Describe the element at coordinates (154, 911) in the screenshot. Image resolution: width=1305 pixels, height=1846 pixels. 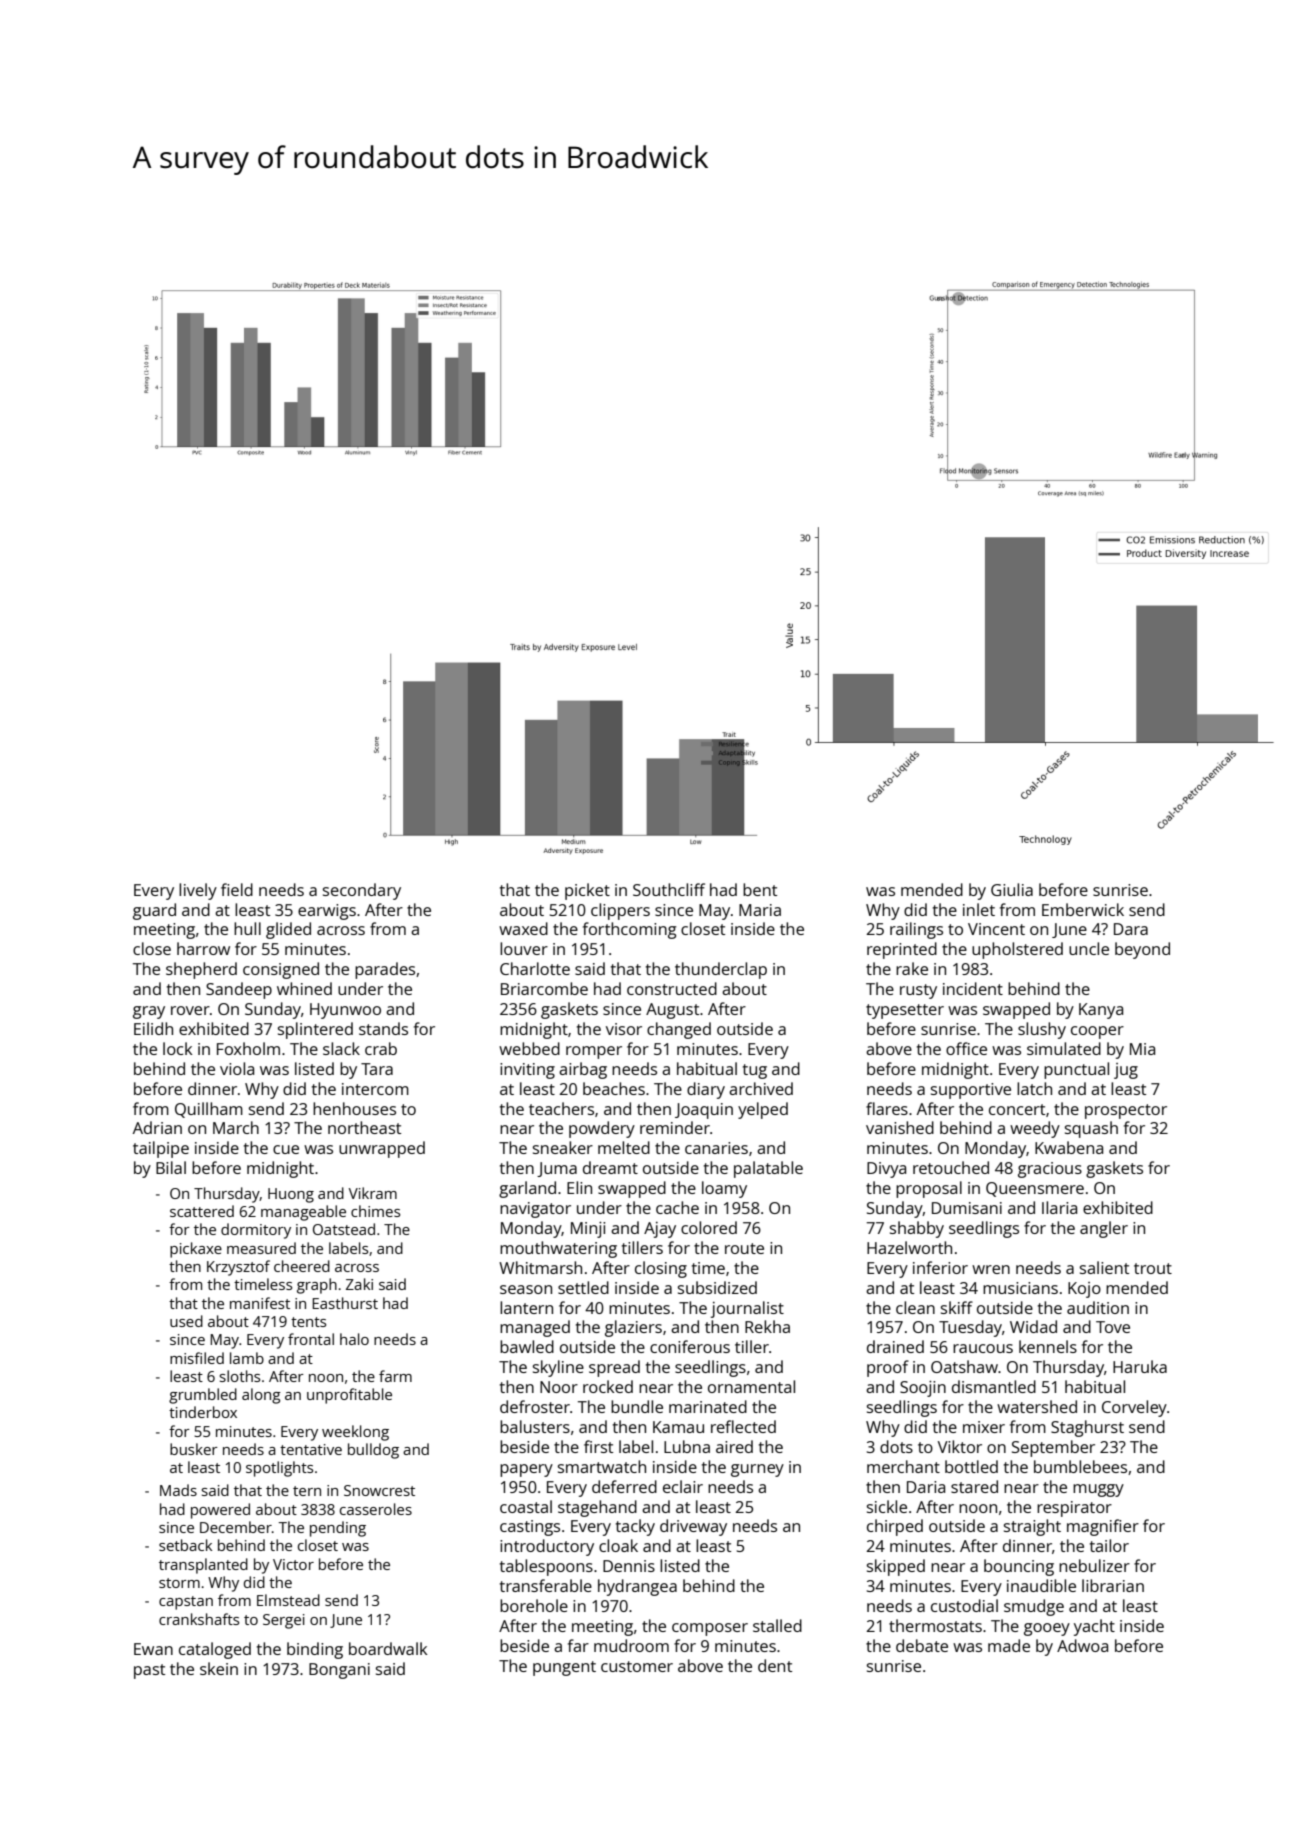
I see `guard` at that location.
